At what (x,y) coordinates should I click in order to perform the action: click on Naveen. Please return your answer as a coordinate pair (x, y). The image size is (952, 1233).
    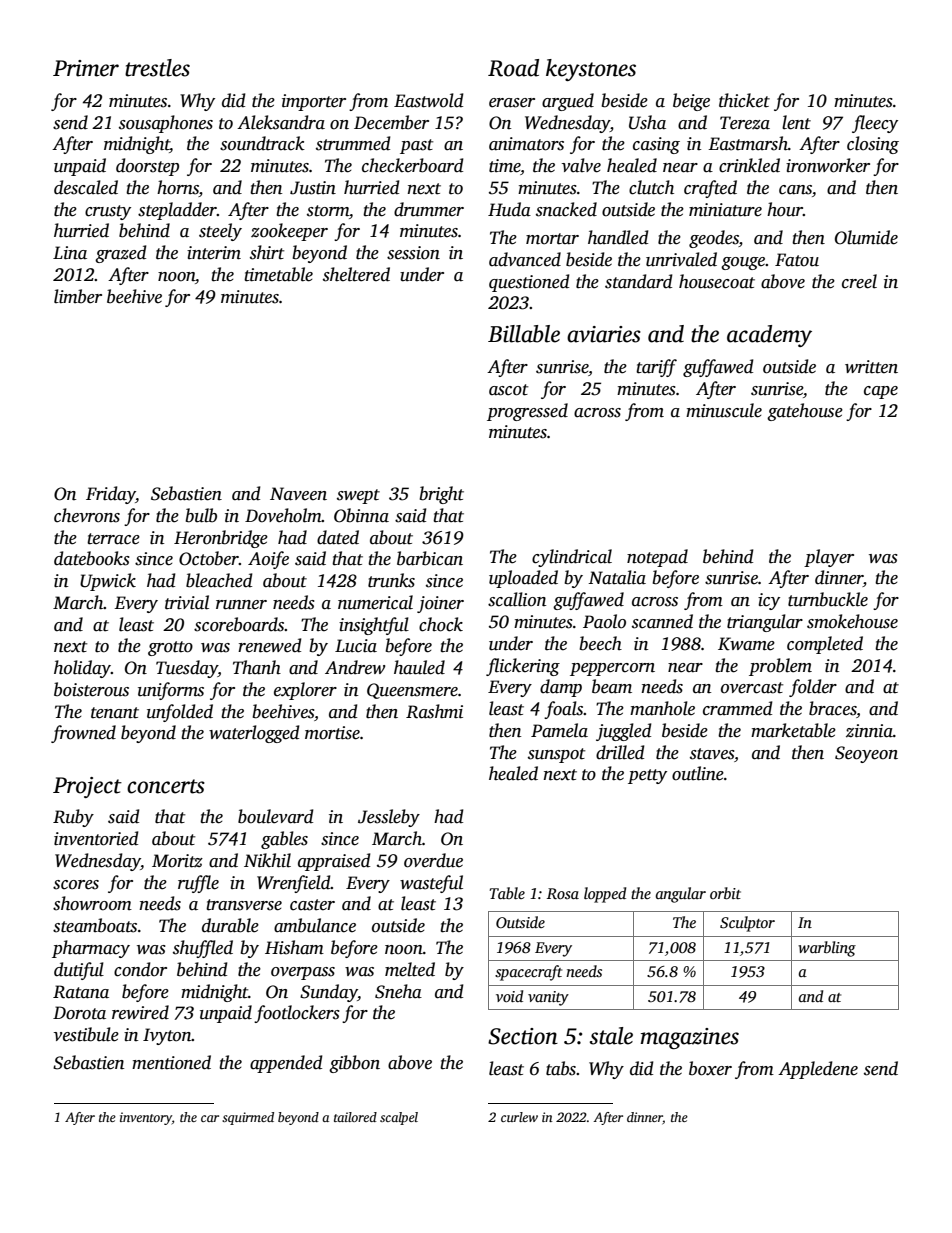
    Looking at the image, I should click on (298, 494).
